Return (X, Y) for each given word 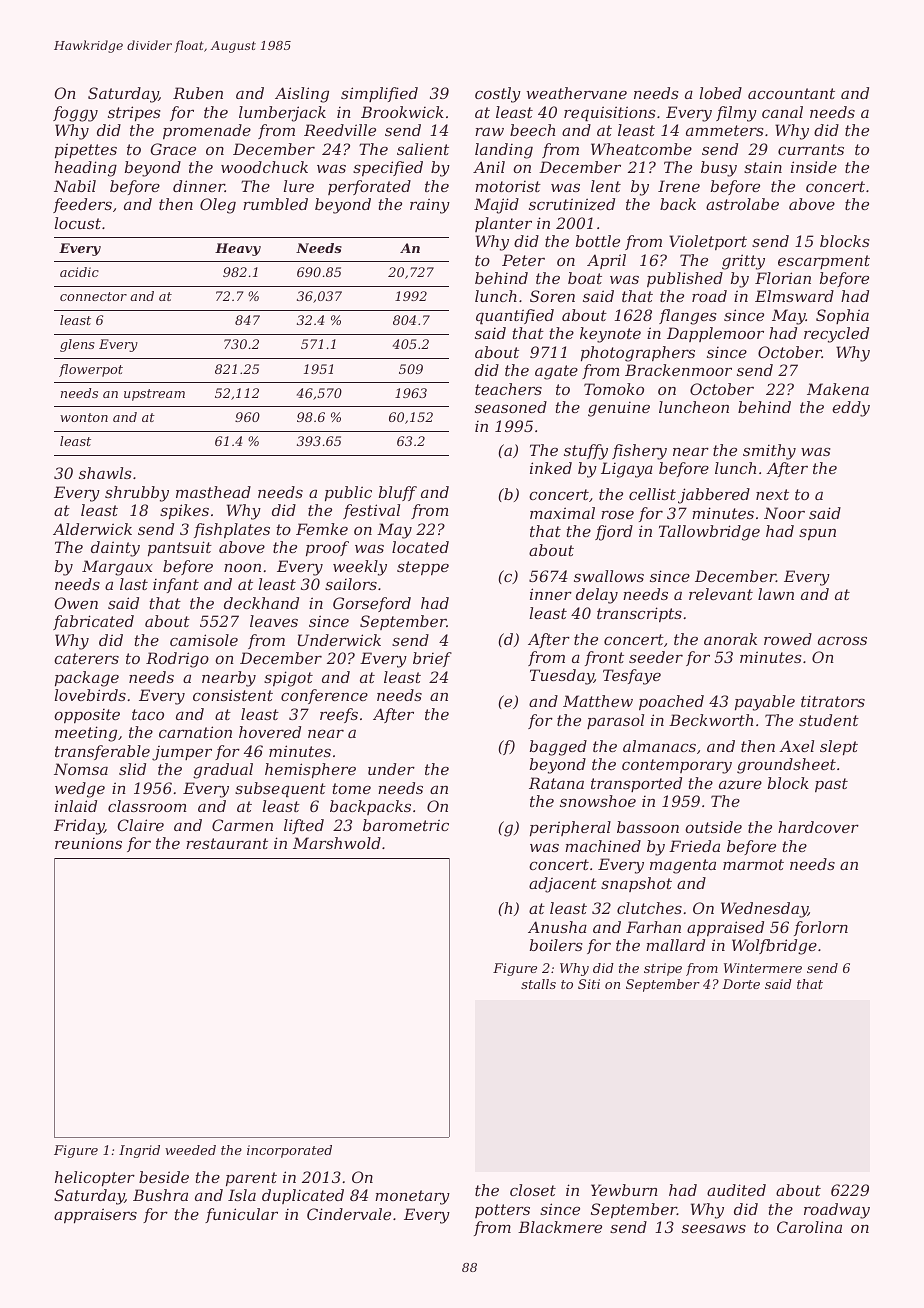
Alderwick (92, 529)
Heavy (238, 249)
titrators (833, 701)
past (831, 785)
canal (782, 112)
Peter (523, 260)
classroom (147, 806)
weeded (190, 1150)
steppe (423, 568)
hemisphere (310, 770)
